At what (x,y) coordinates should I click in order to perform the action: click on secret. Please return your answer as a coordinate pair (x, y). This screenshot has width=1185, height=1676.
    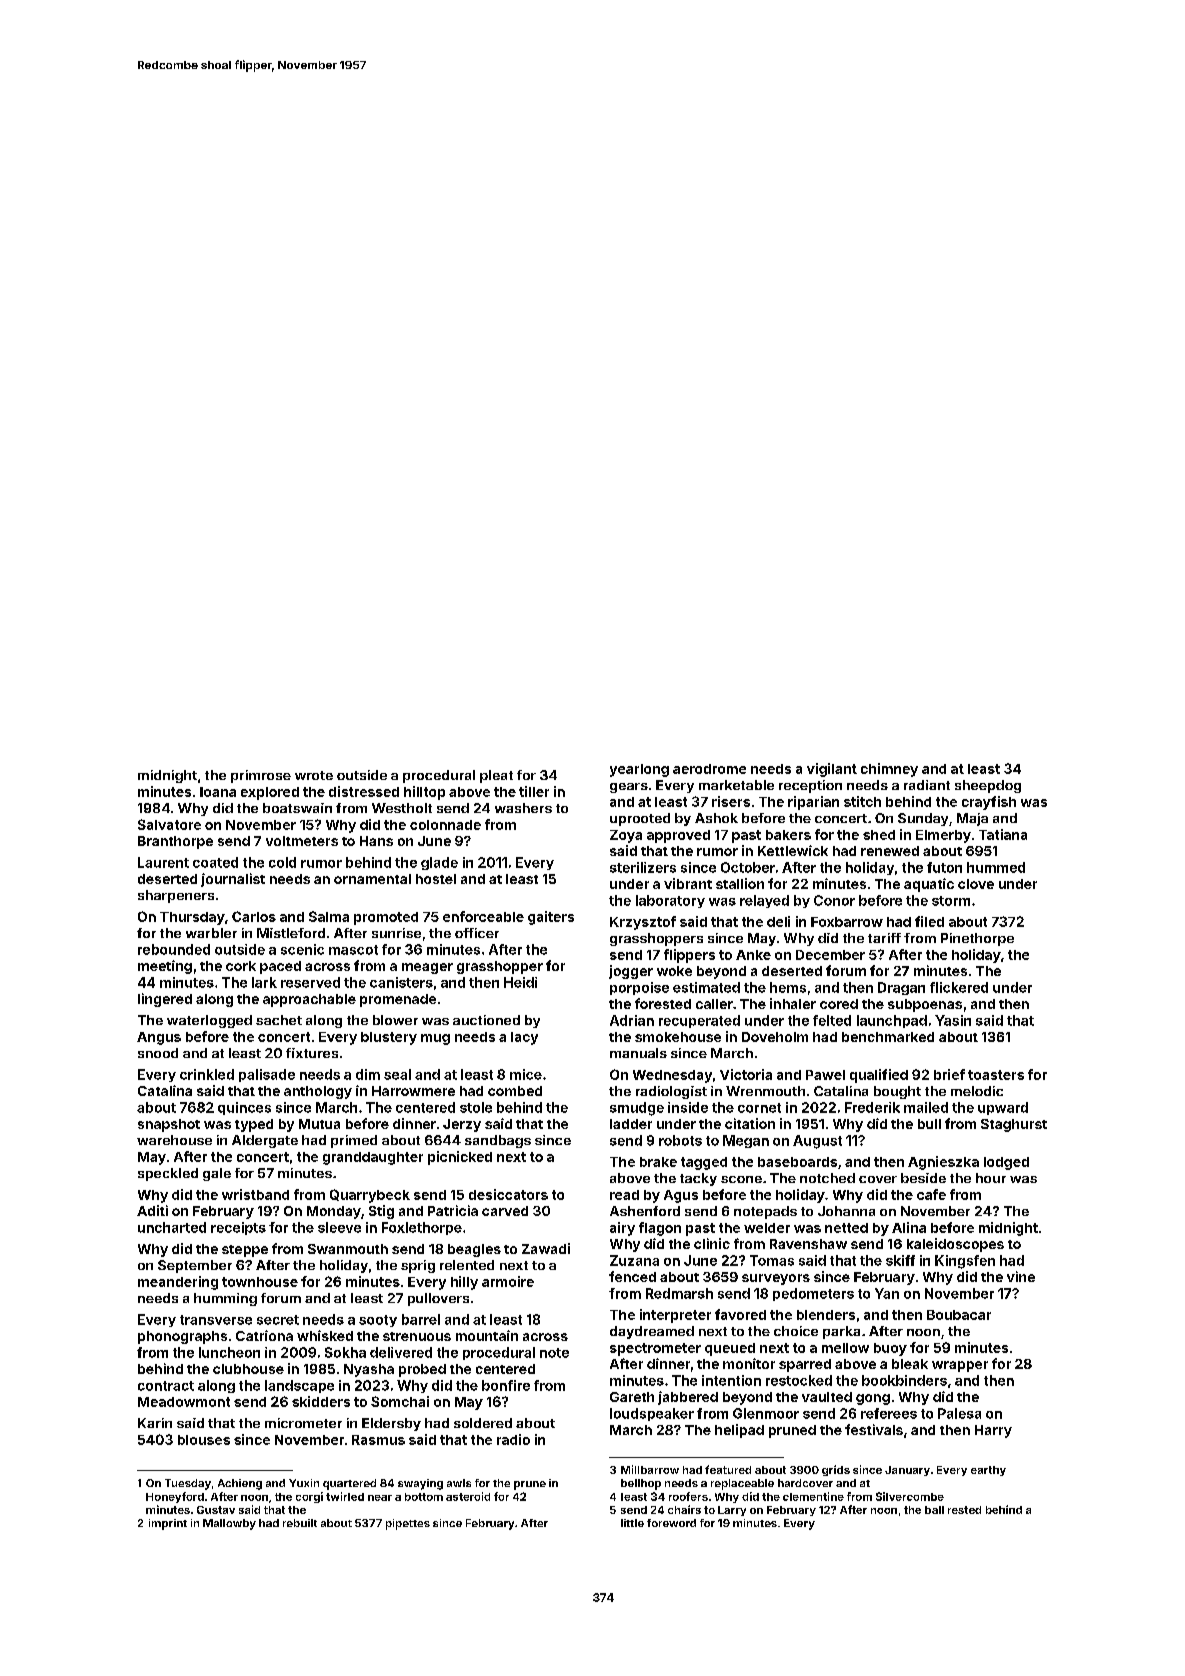
    Looking at the image, I should click on (278, 1320).
